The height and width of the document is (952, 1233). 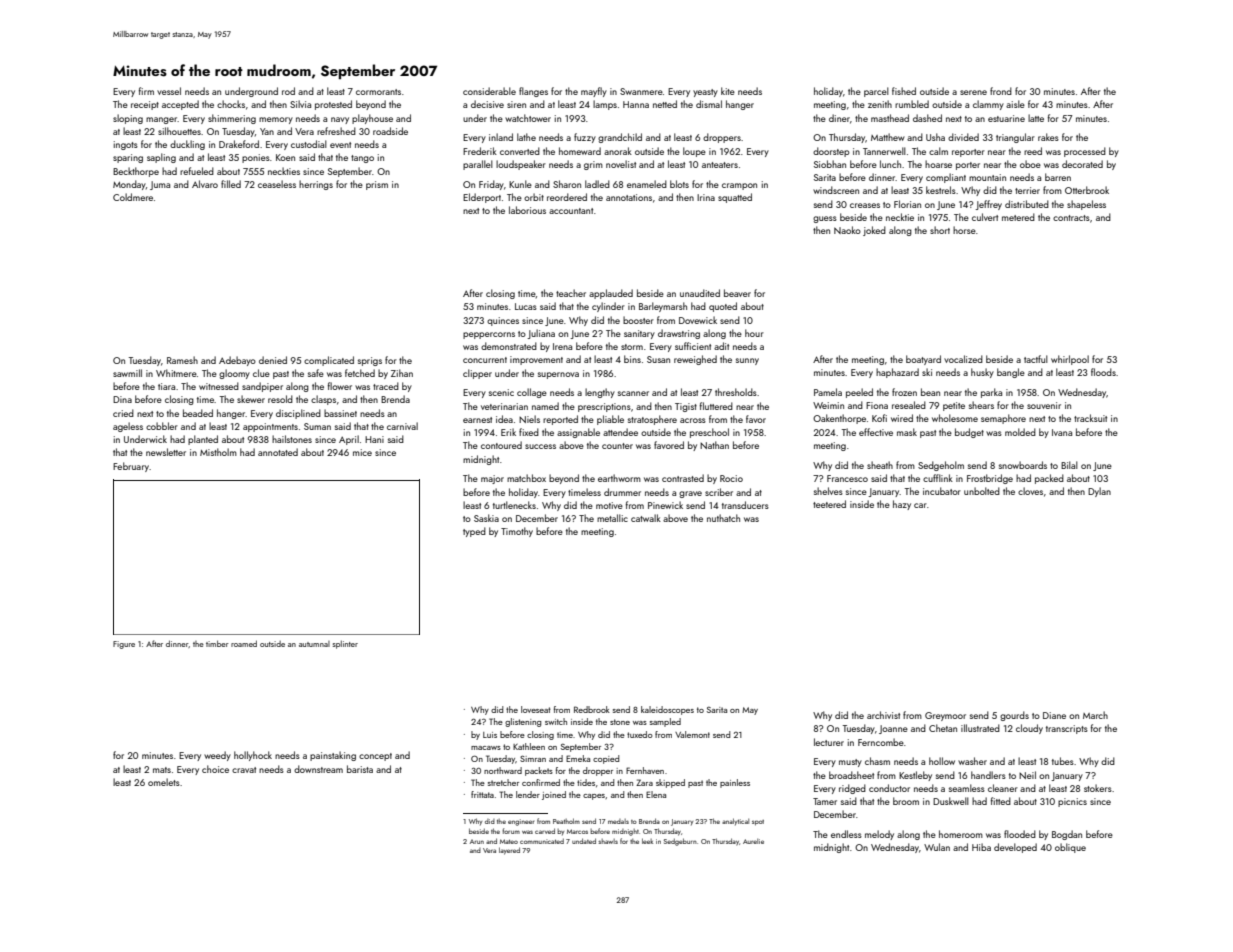 I want to click on receipt, so click(x=145, y=105).
